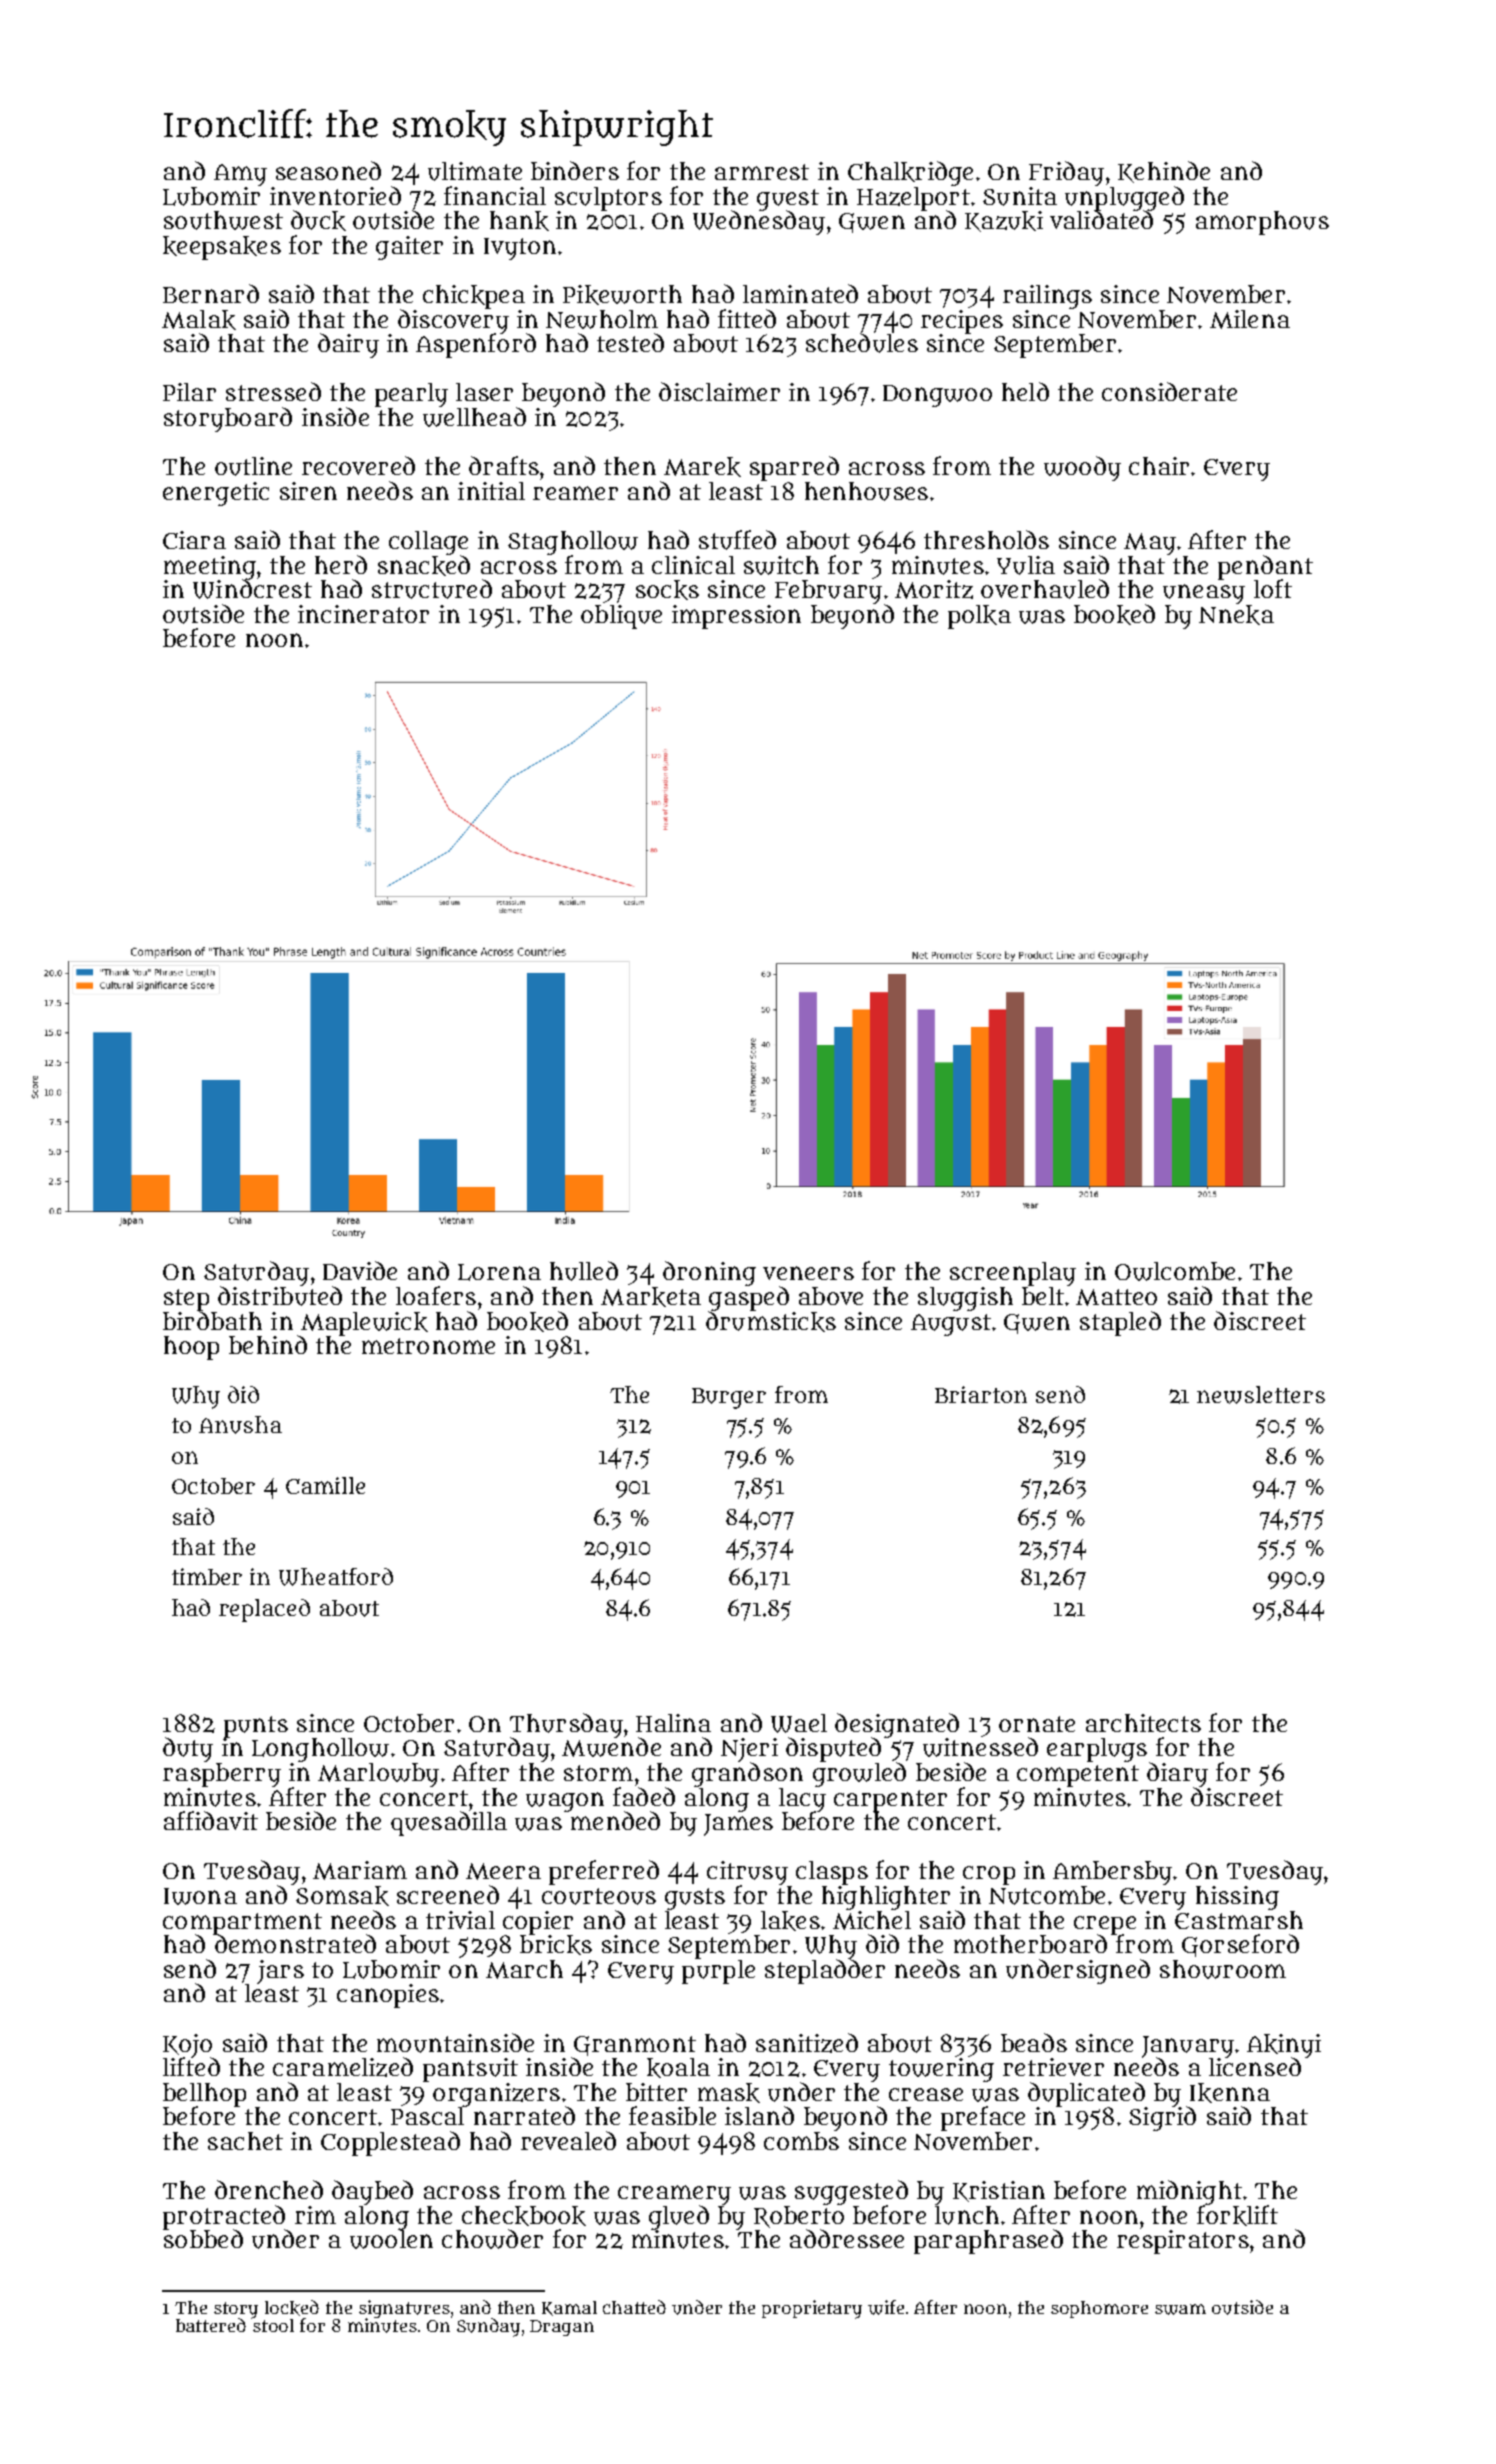  What do you see at coordinates (621, 617) in the screenshot?
I see `oblique` at bounding box center [621, 617].
